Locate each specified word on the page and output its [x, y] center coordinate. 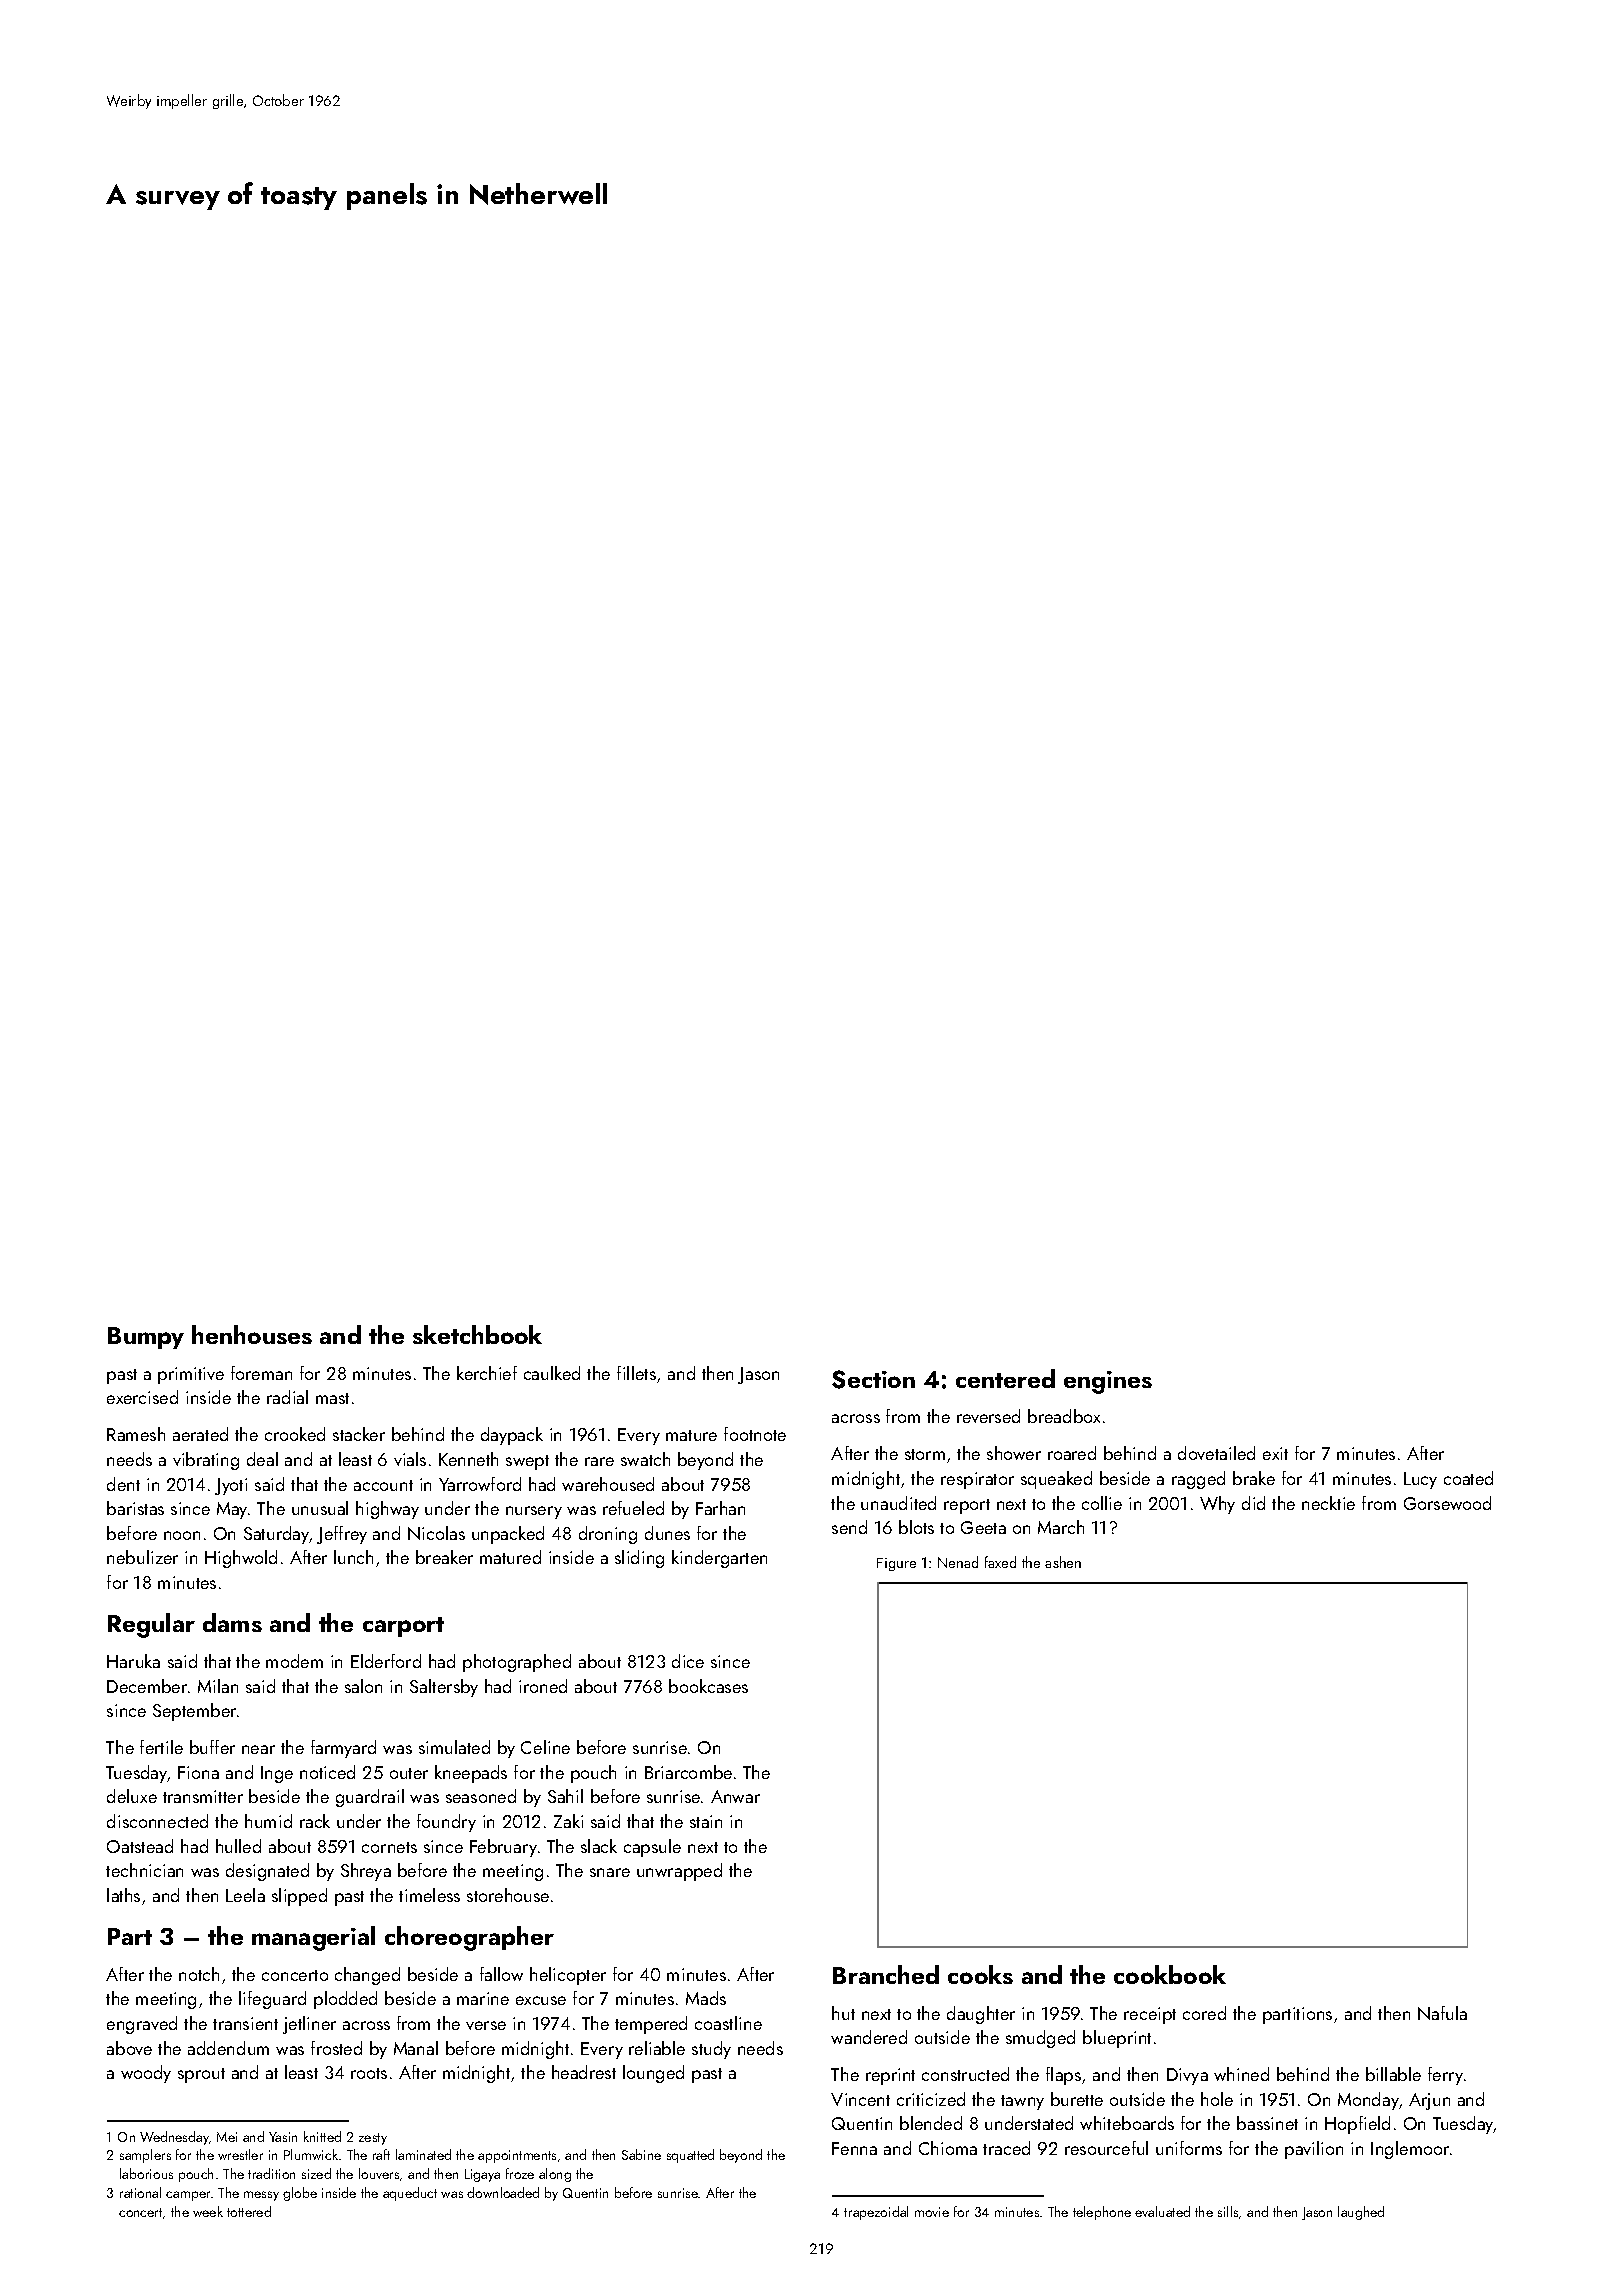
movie [932, 2212]
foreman [261, 1373]
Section [873, 1379]
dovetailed [1216, 1453]
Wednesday [174, 2138]
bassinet [1267, 2123]
